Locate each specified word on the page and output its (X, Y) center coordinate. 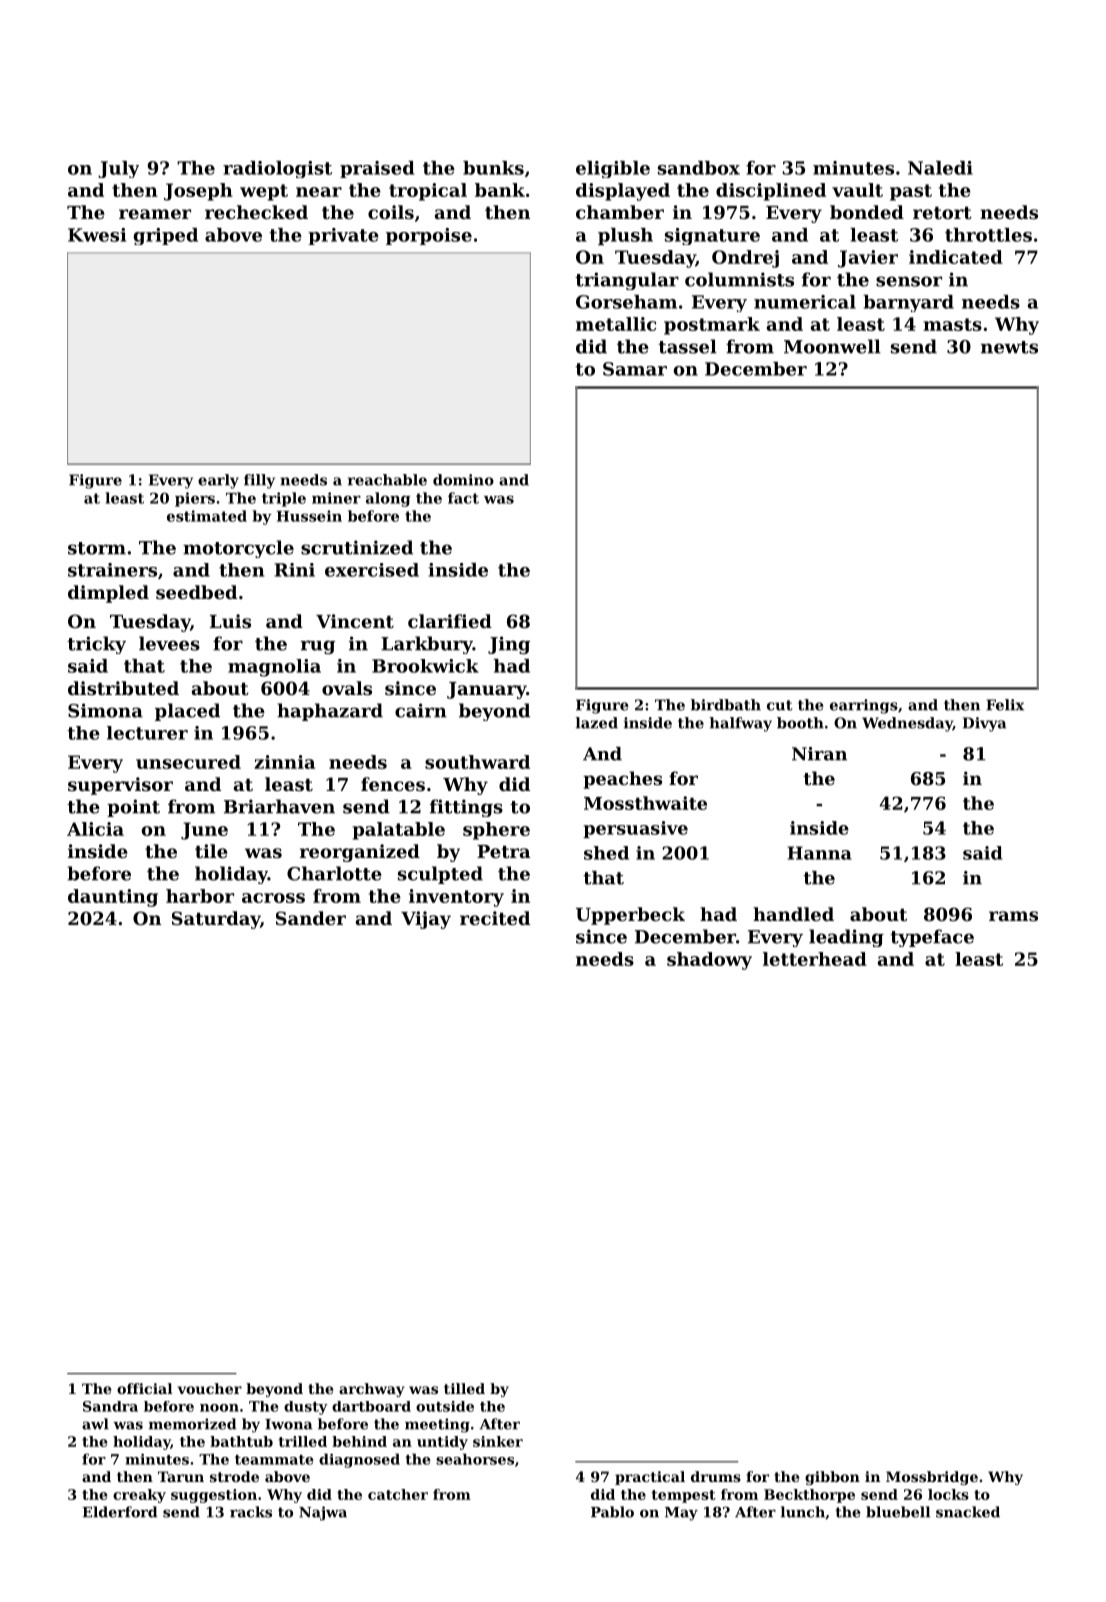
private (343, 236)
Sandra (110, 1406)
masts (952, 324)
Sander (311, 918)
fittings (466, 808)
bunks (493, 168)
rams (1013, 916)
